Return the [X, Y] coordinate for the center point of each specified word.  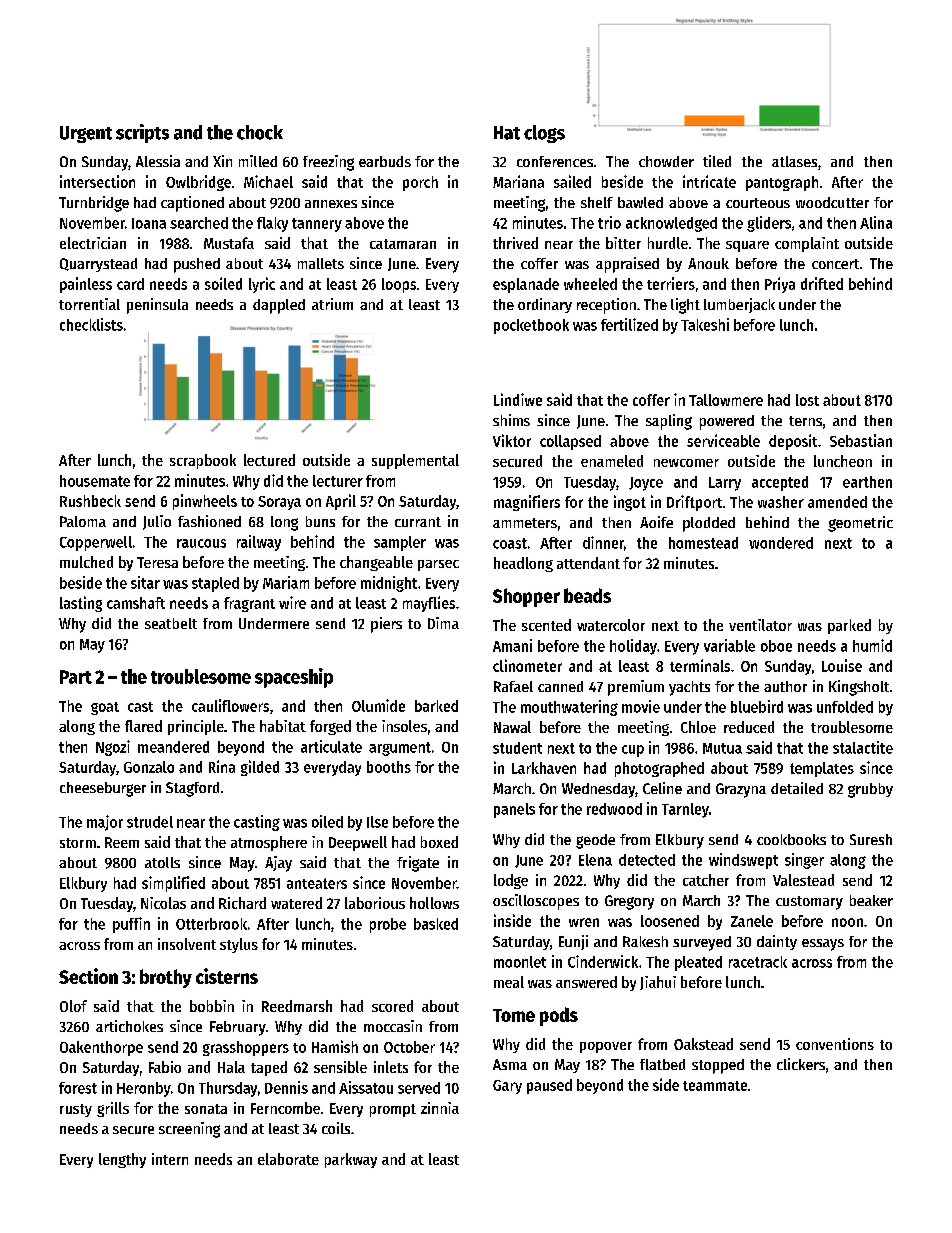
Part [76, 677]
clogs [544, 134]
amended [837, 502]
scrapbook [203, 461]
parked [849, 626]
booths [389, 767]
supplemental [415, 461]
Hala [231, 1067]
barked [436, 706]
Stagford [192, 789]
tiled [717, 161]
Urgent [86, 134]
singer [804, 861]
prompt [393, 1110]
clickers [801, 1064]
